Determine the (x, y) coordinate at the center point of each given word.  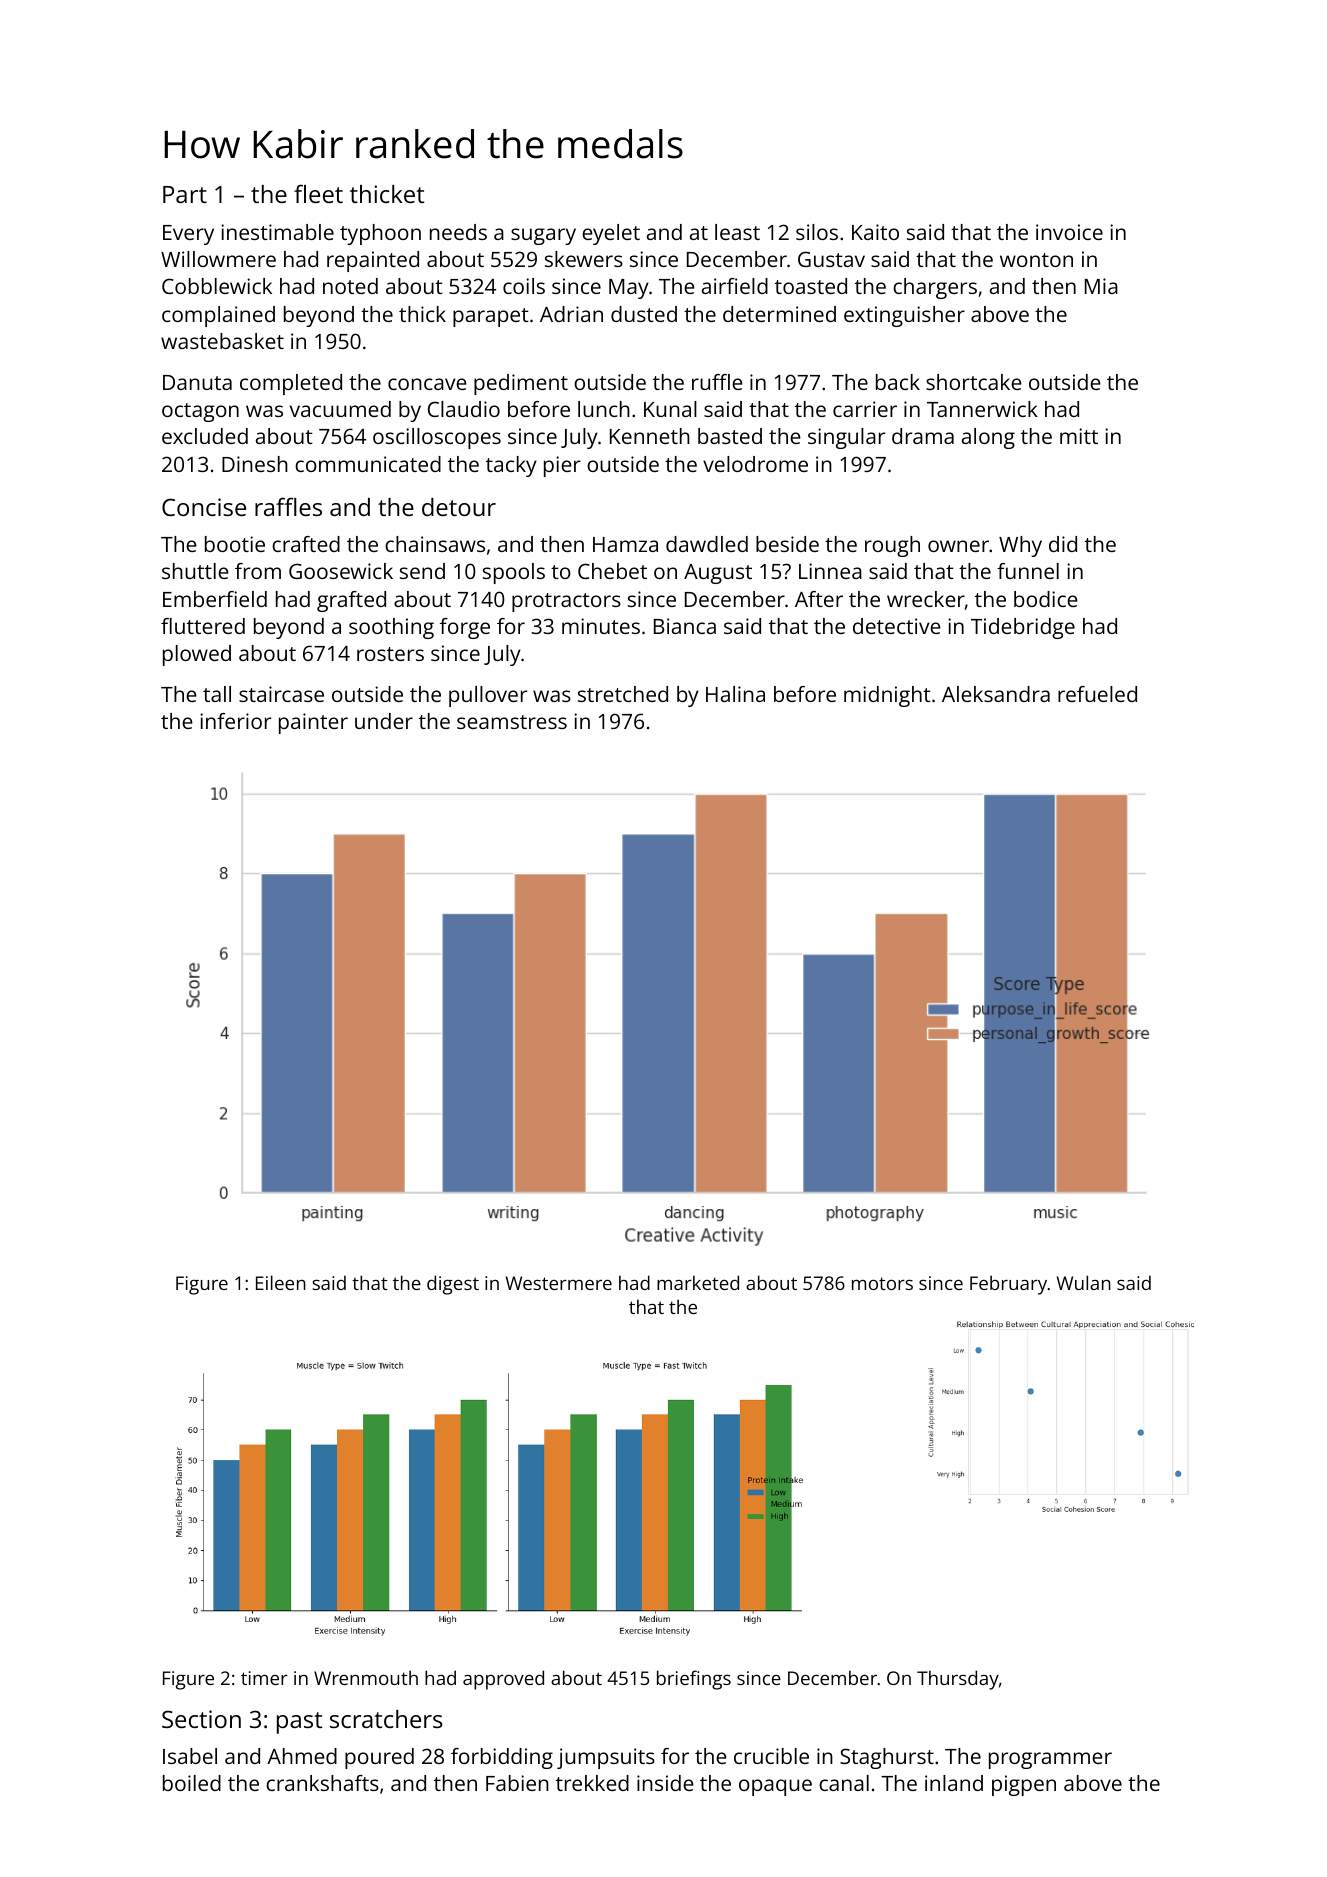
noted (350, 286)
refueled (1097, 694)
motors (882, 1283)
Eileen (281, 1282)
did (1063, 544)
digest (453, 1285)
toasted (811, 286)
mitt (1079, 436)
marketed (698, 1282)
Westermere (559, 1283)
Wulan (1084, 1282)
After (819, 599)
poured (379, 1758)
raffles (288, 506)
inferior (235, 721)
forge (465, 628)
